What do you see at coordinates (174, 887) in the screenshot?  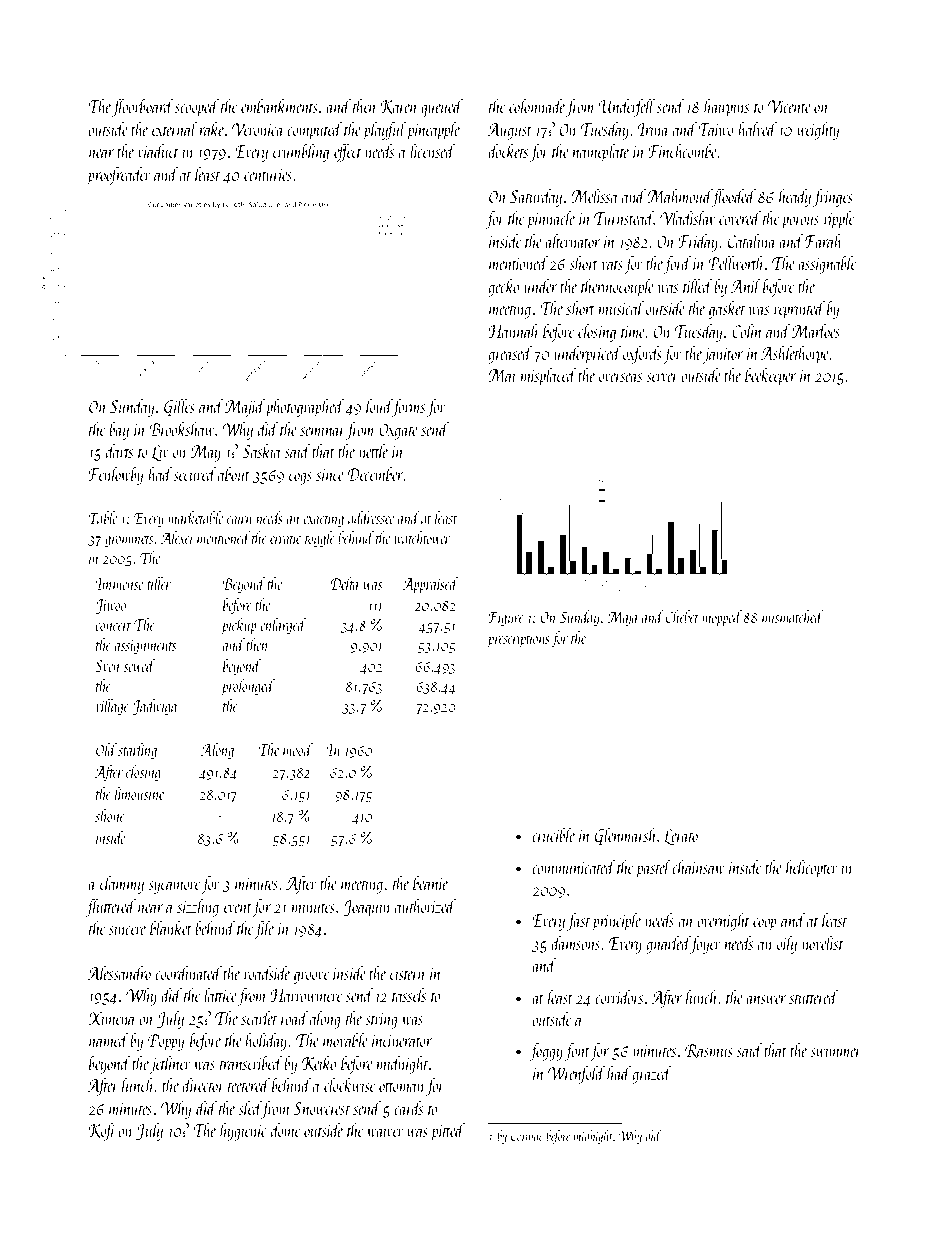 I see `sycamore` at bounding box center [174, 887].
